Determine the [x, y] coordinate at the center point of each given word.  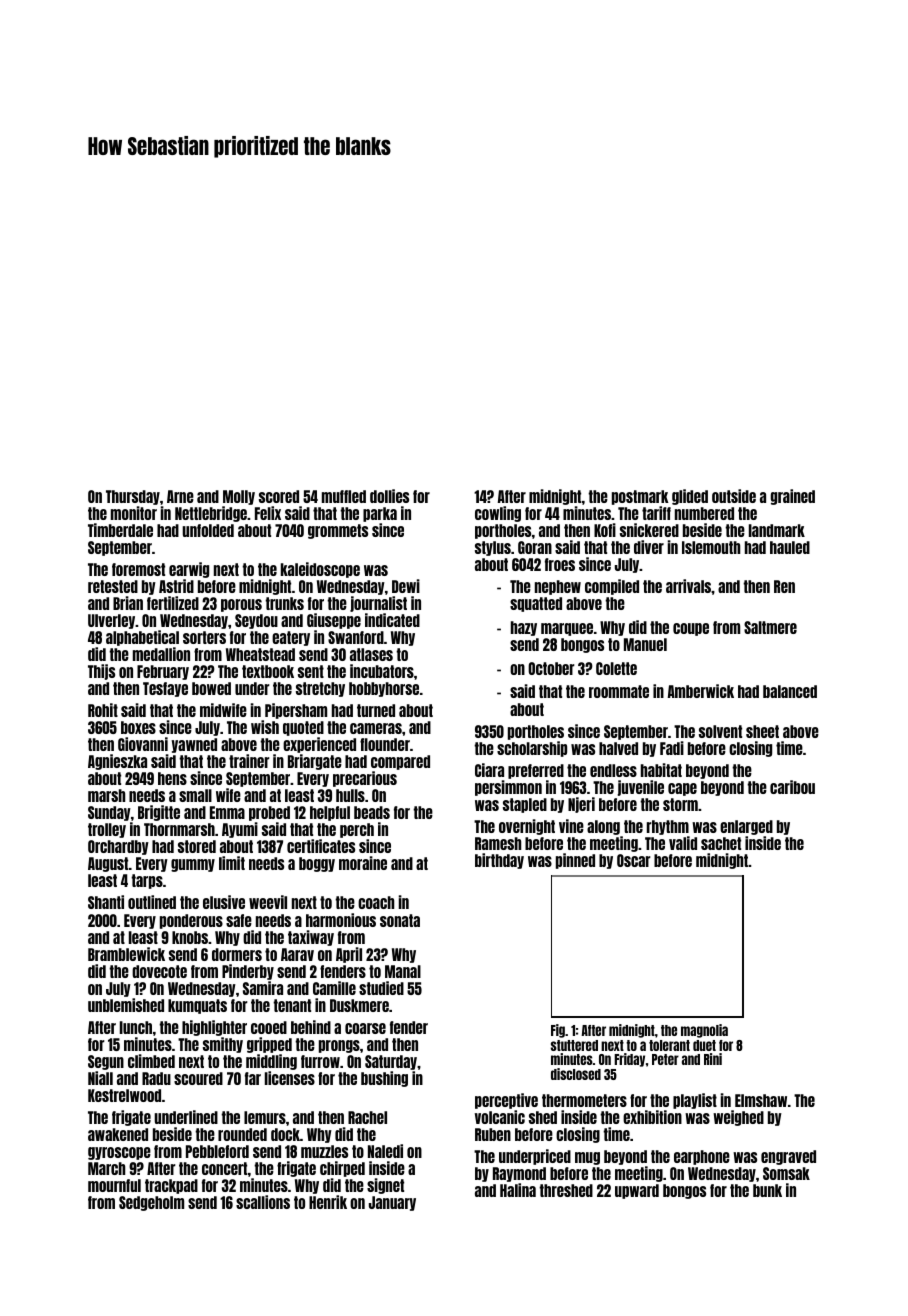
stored [197, 846]
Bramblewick [126, 954]
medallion [161, 654]
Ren [784, 586]
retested [113, 586]
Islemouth [711, 547]
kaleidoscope [320, 570]
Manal [403, 971]
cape [682, 789]
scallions [263, 1202]
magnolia [704, 1031]
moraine [363, 863]
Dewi [406, 586]
